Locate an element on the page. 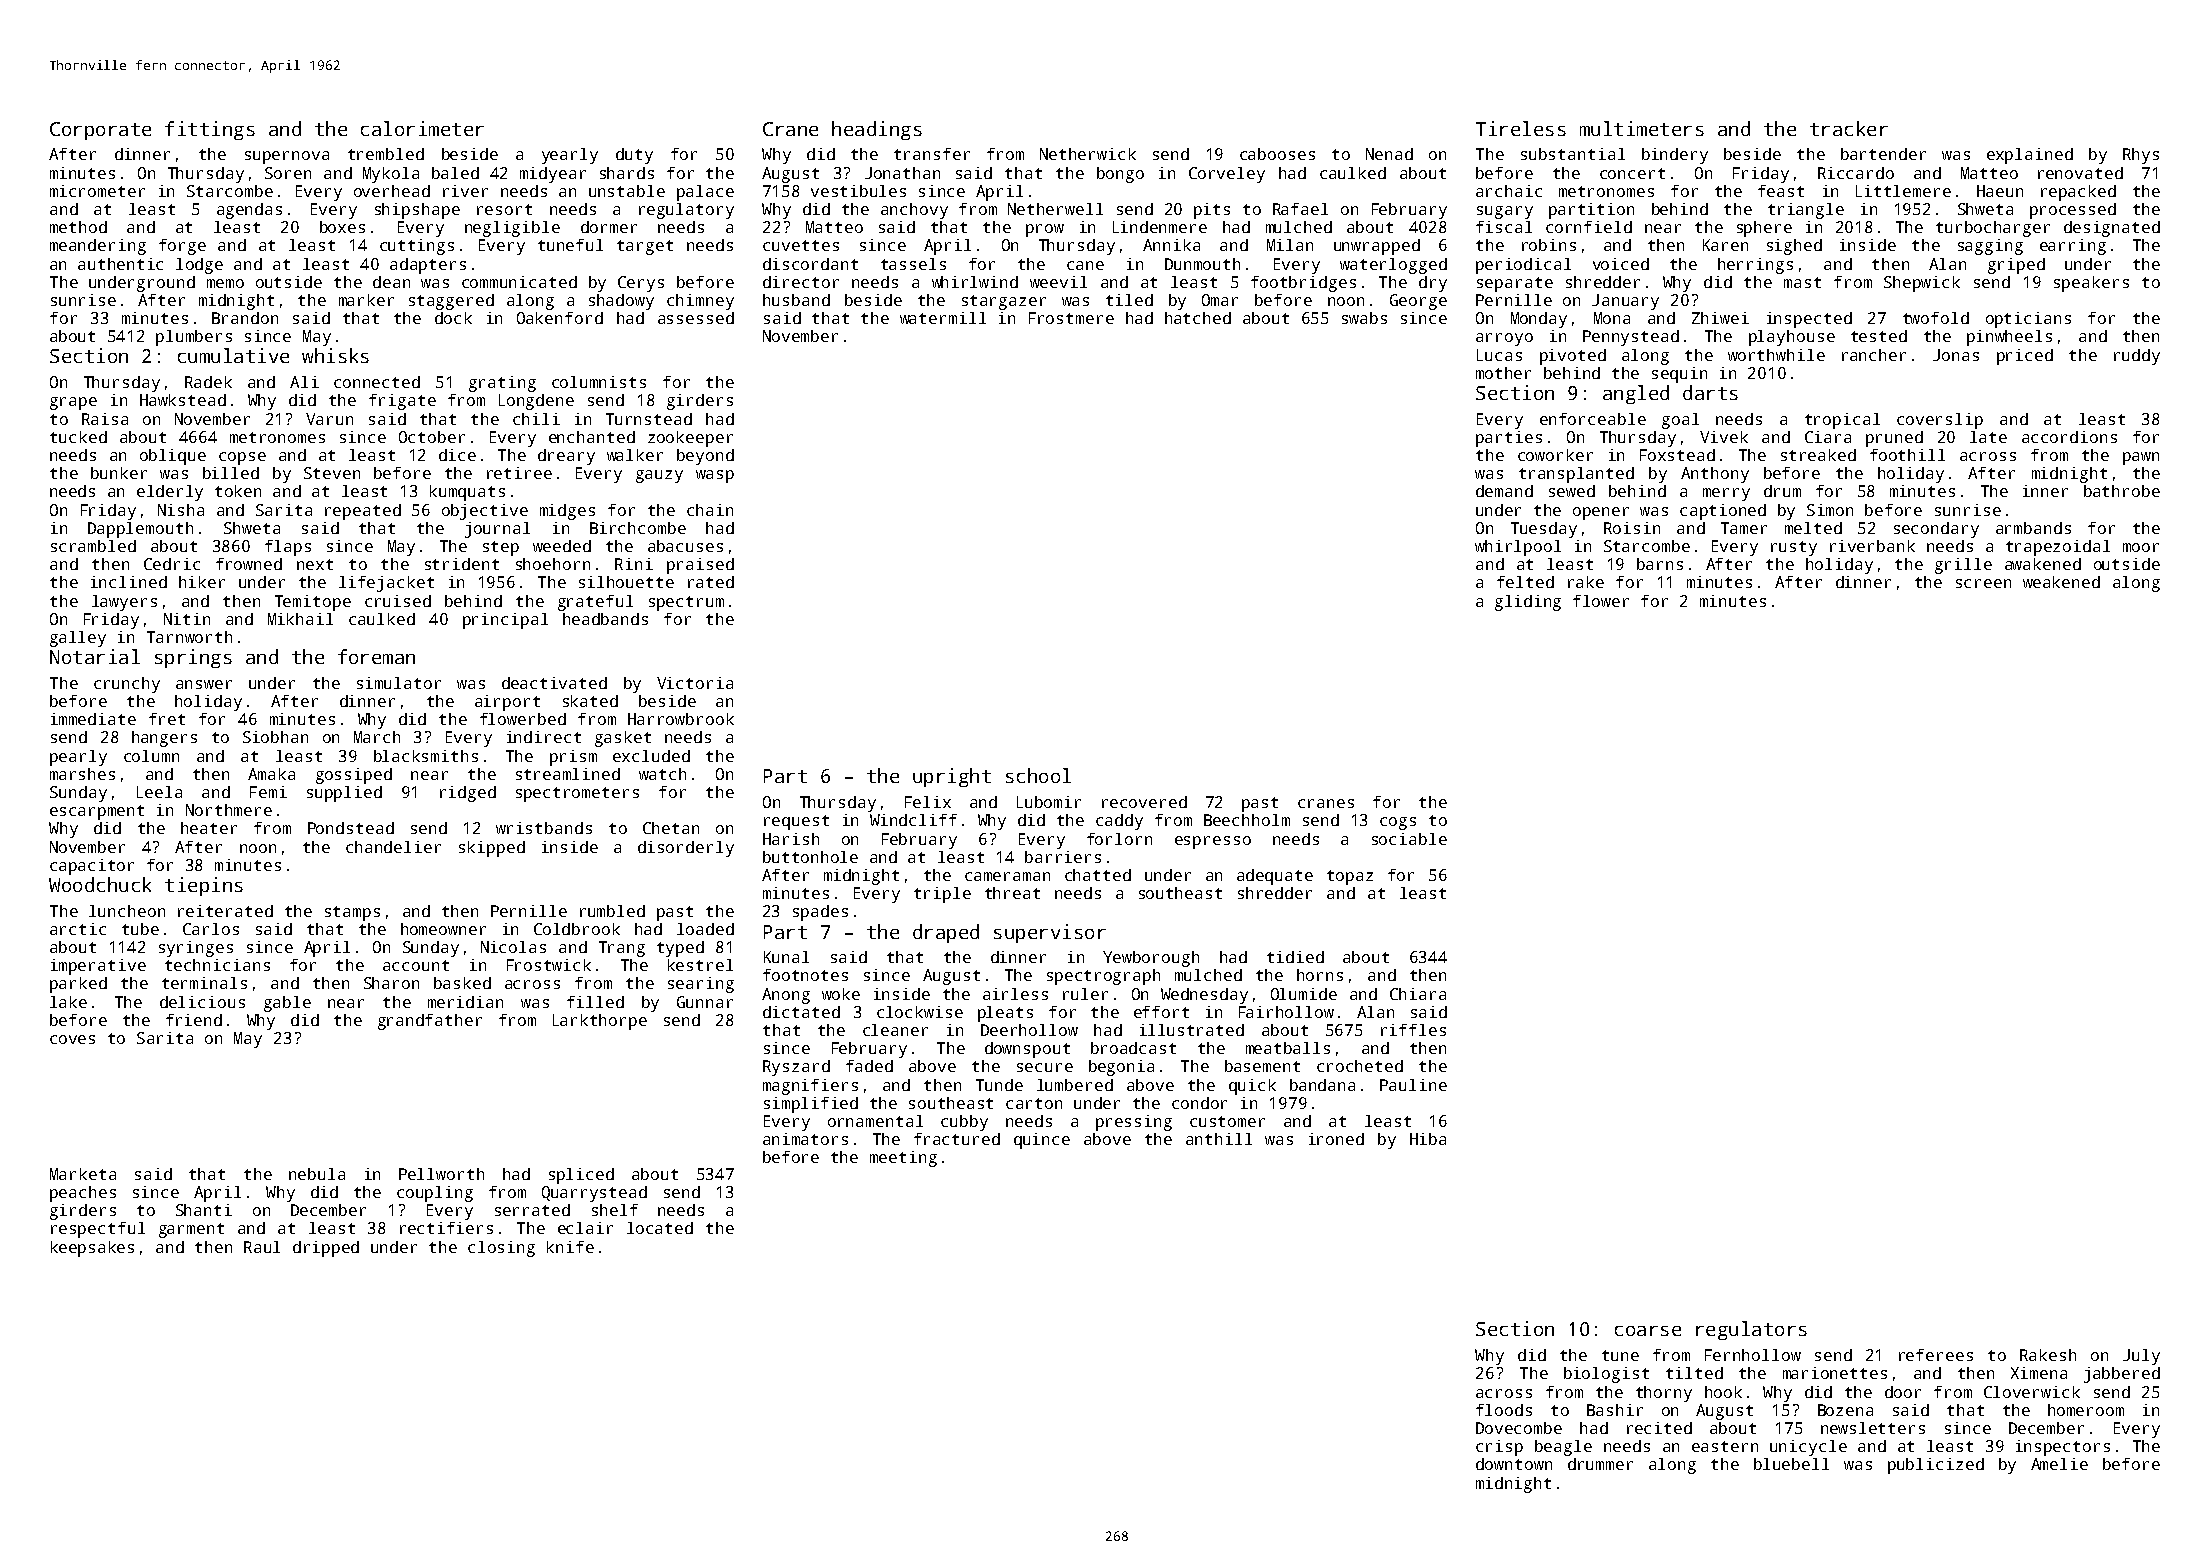  Ximena is located at coordinates (2039, 1373).
